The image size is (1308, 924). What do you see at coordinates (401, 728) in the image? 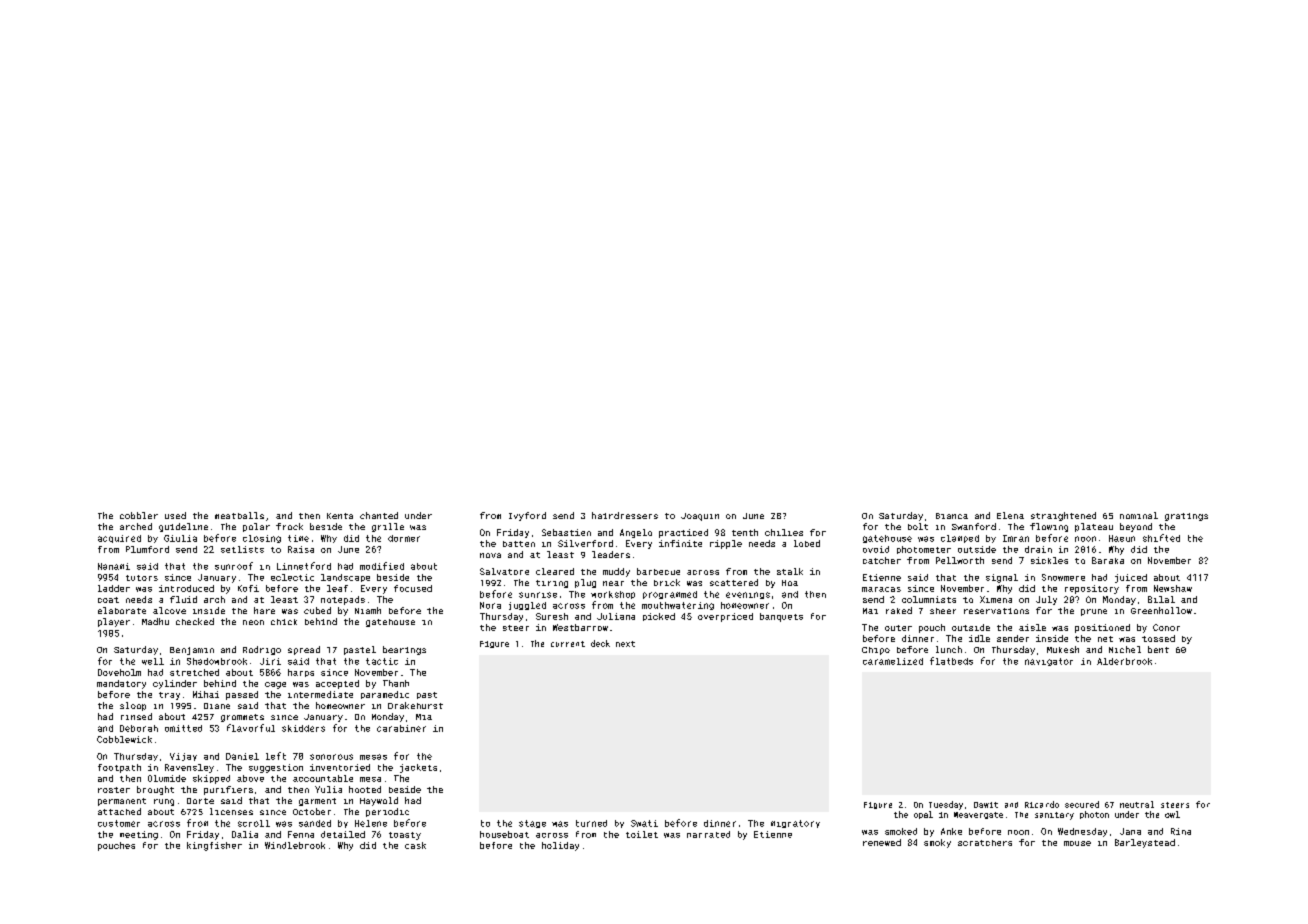
I see `carabiner` at bounding box center [401, 728].
